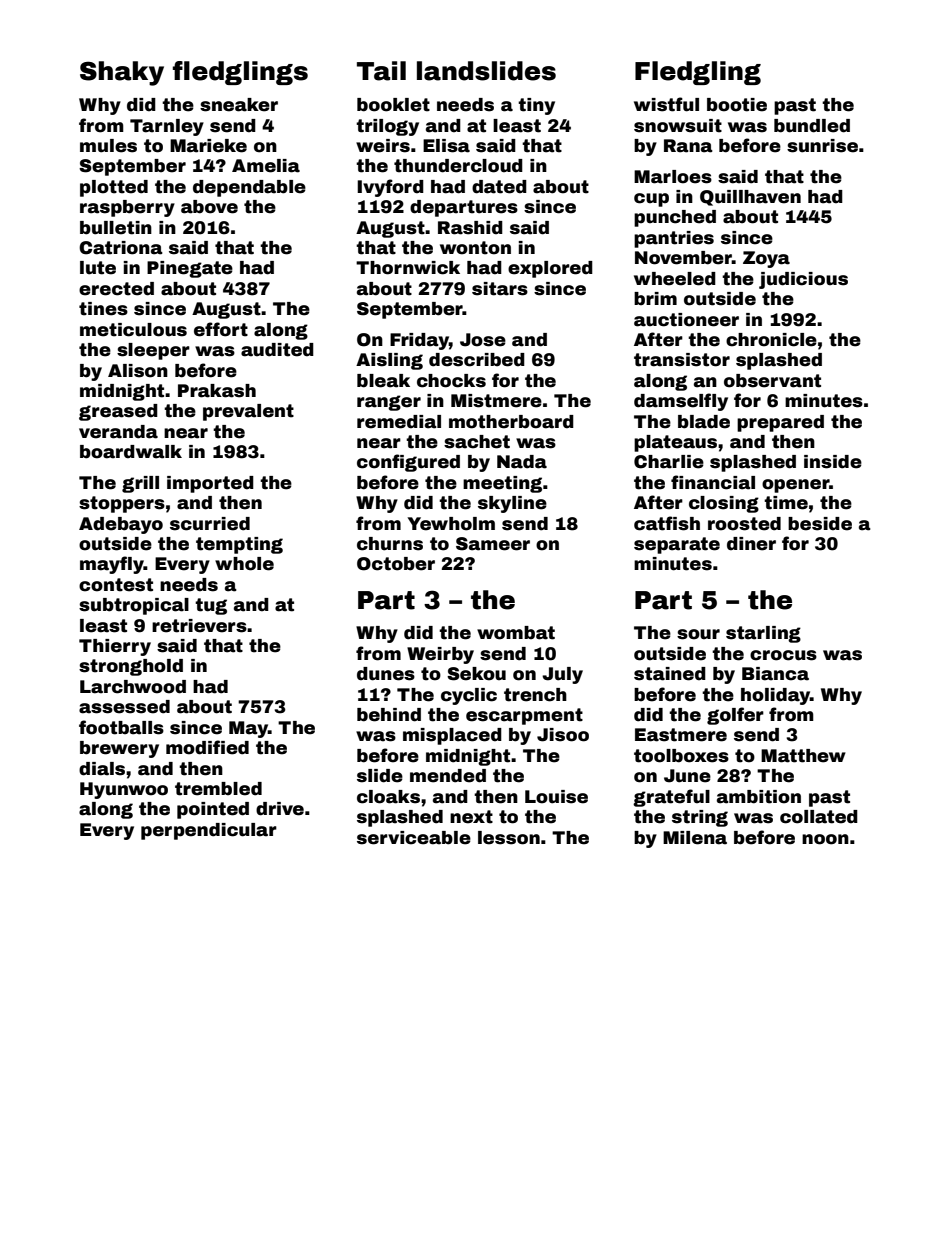  What do you see at coordinates (536, 106) in the screenshot?
I see `tiny` at bounding box center [536, 106].
